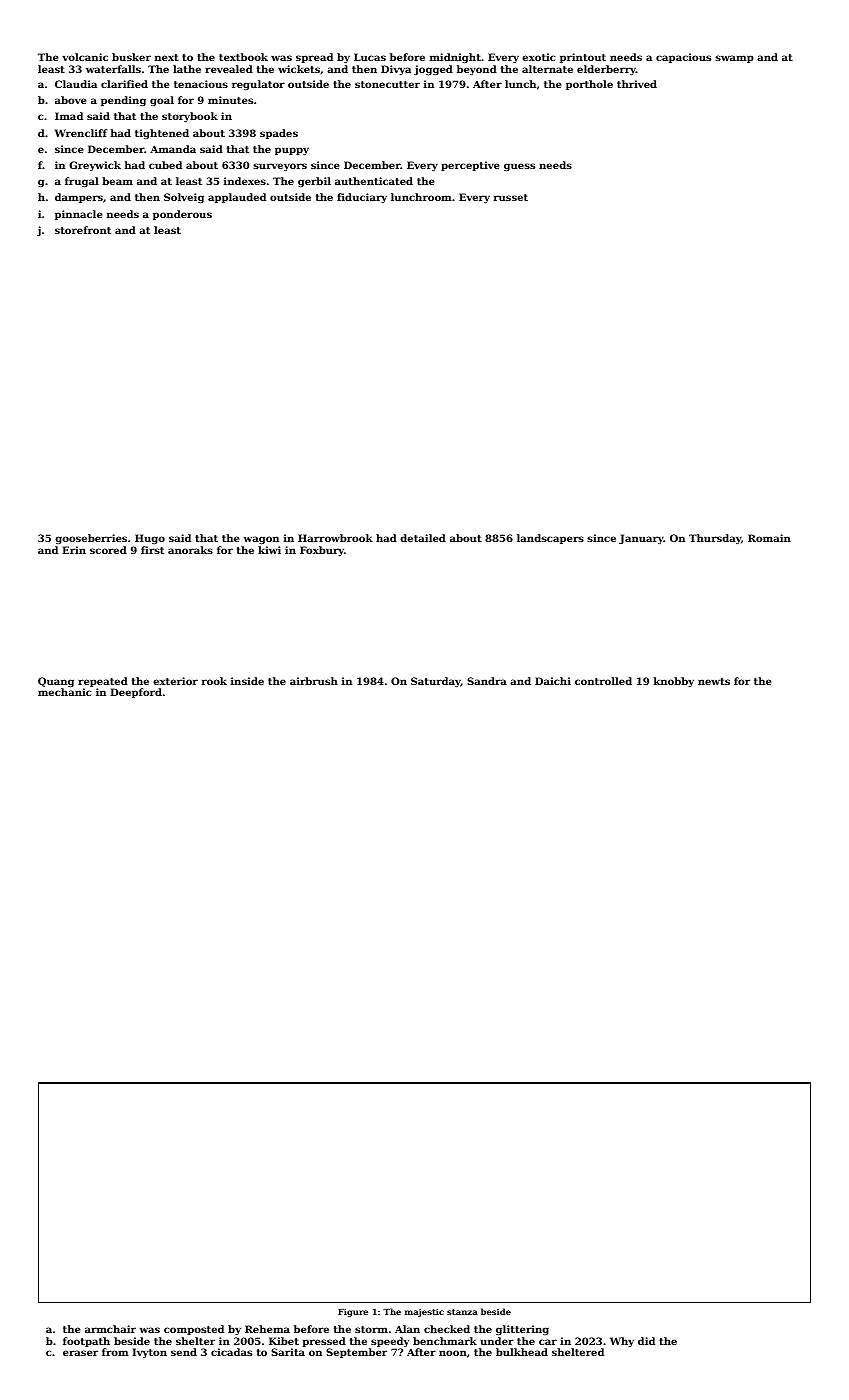 The height and width of the page is (1400, 849). Describe the element at coordinates (522, 1352) in the page. I see `bulkhead` at that location.
